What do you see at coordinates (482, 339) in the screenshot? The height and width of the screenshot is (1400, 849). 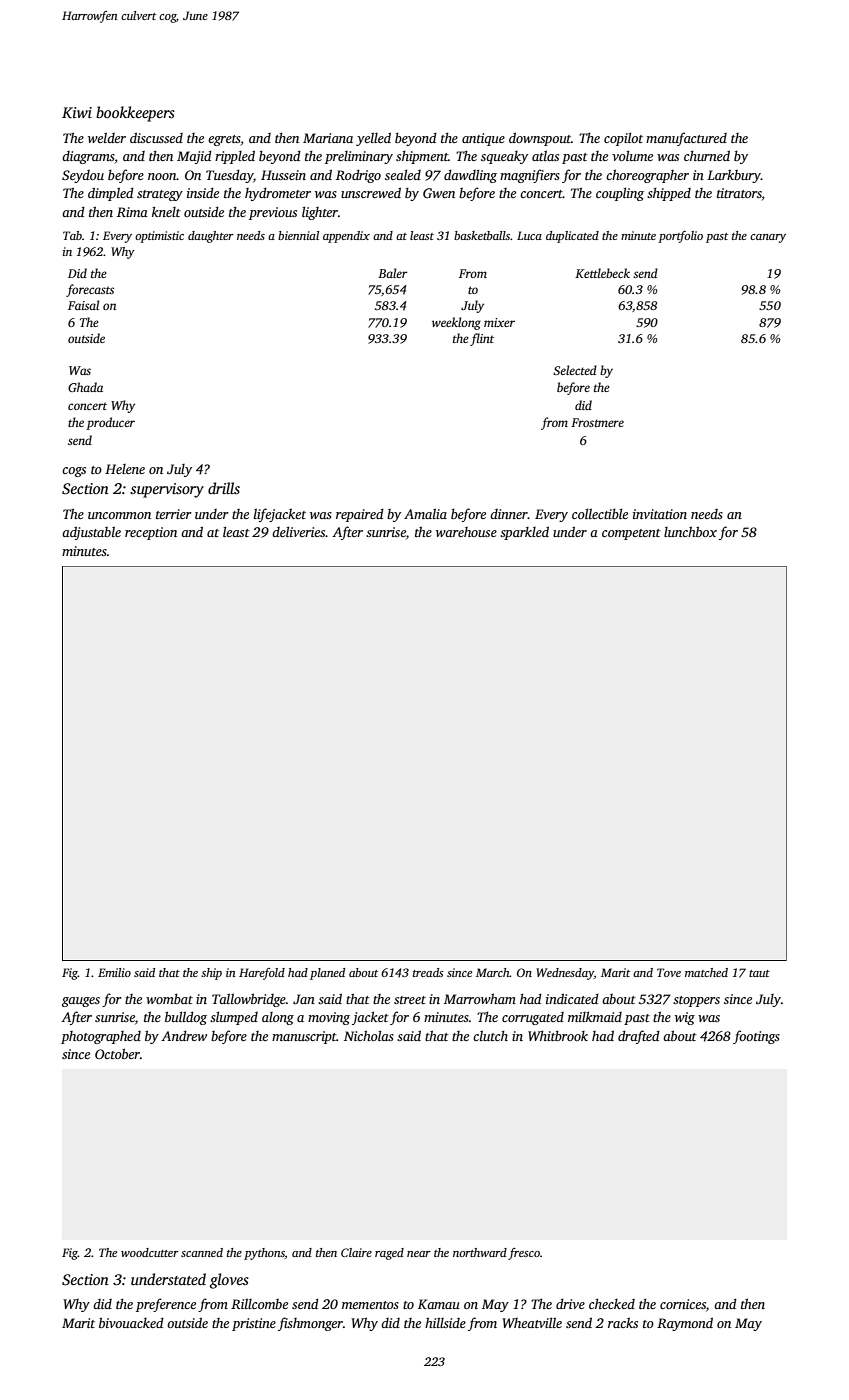 I see `flint` at bounding box center [482, 339].
